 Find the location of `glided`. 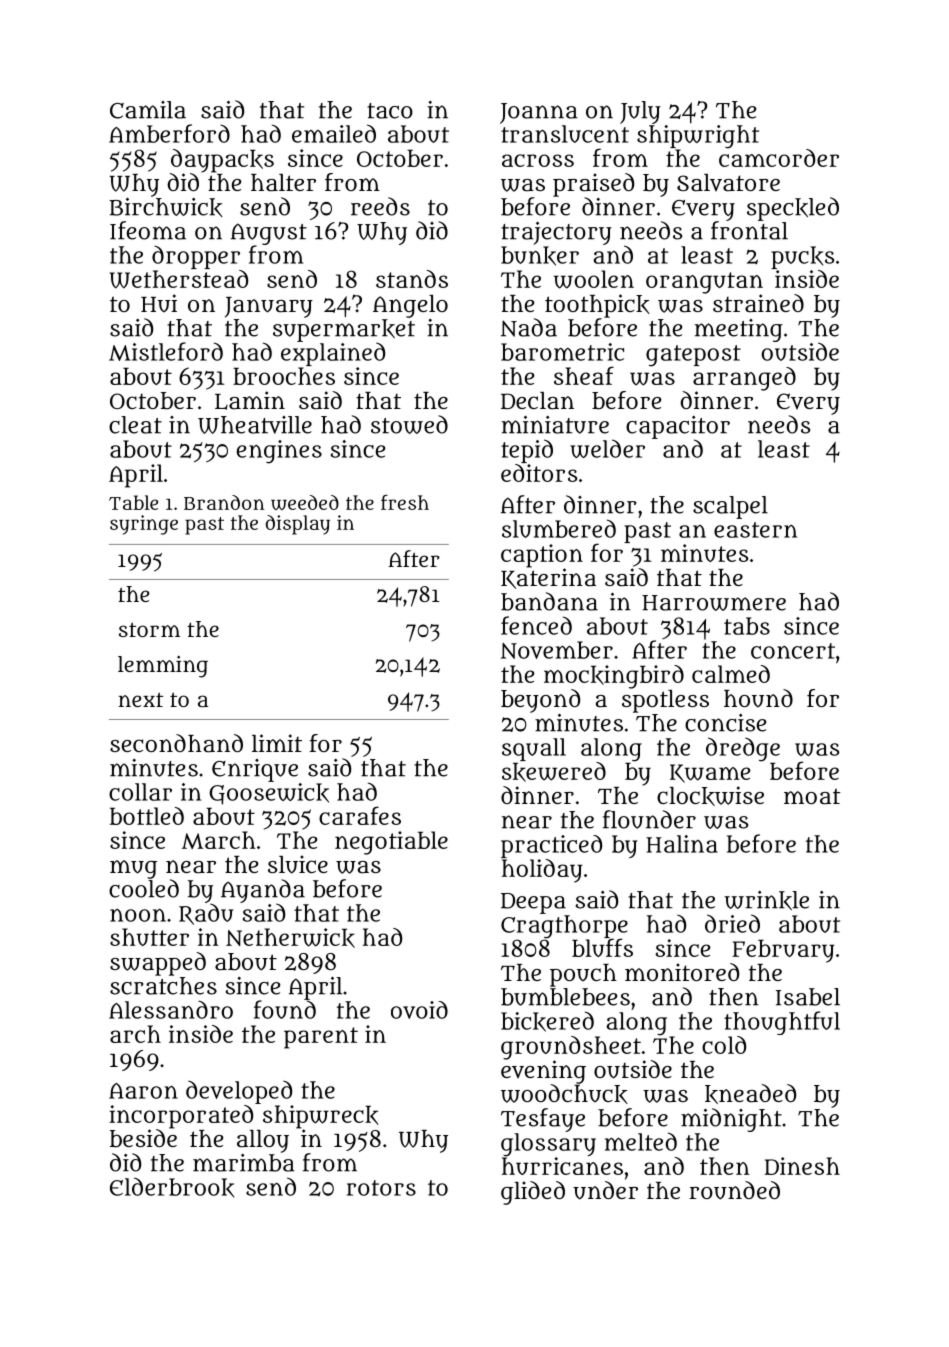

glided is located at coordinates (533, 1193).
